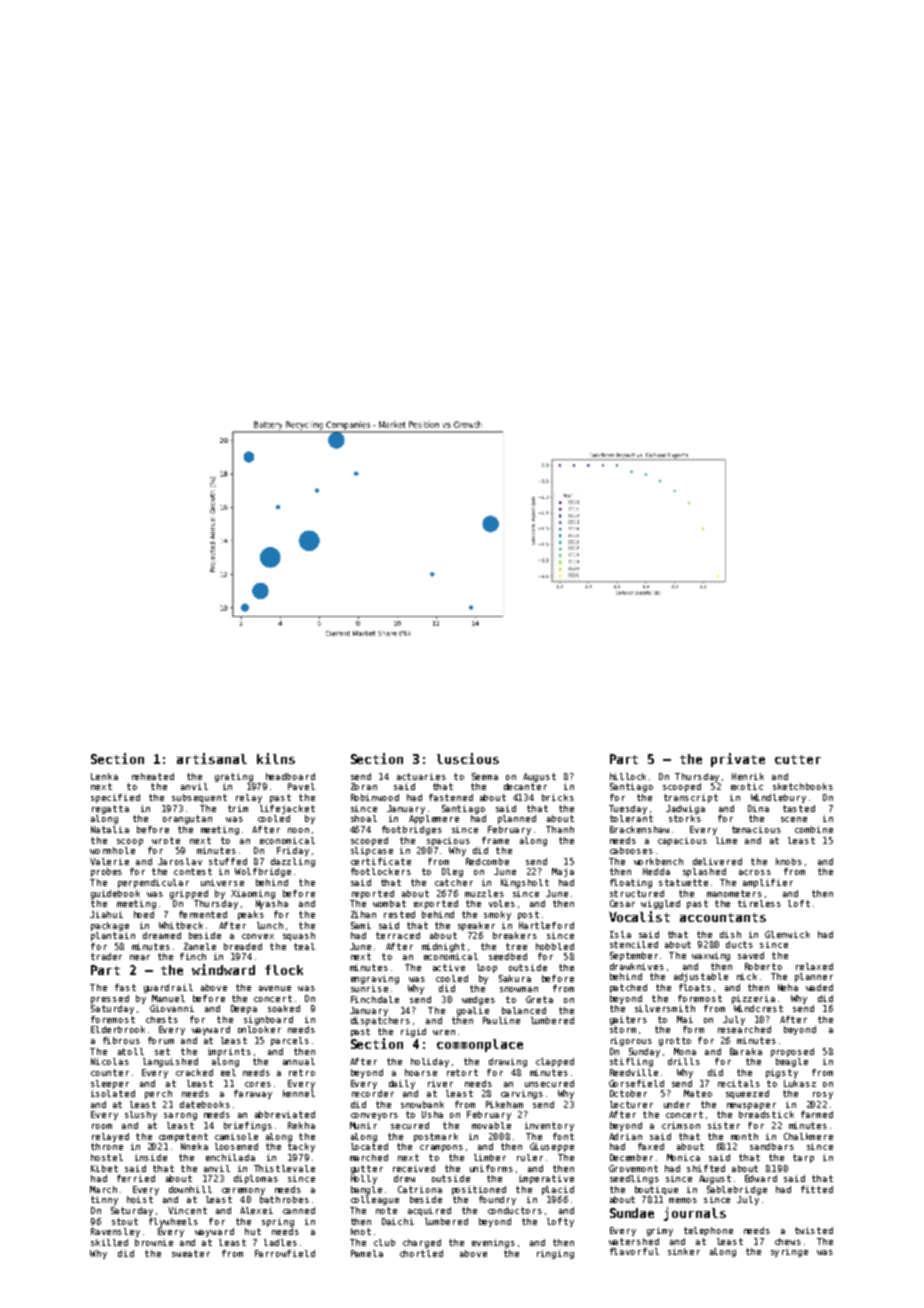 Image resolution: width=924 pixels, height=1308 pixels. What do you see at coordinates (691, 798) in the screenshot?
I see `transcript` at bounding box center [691, 798].
